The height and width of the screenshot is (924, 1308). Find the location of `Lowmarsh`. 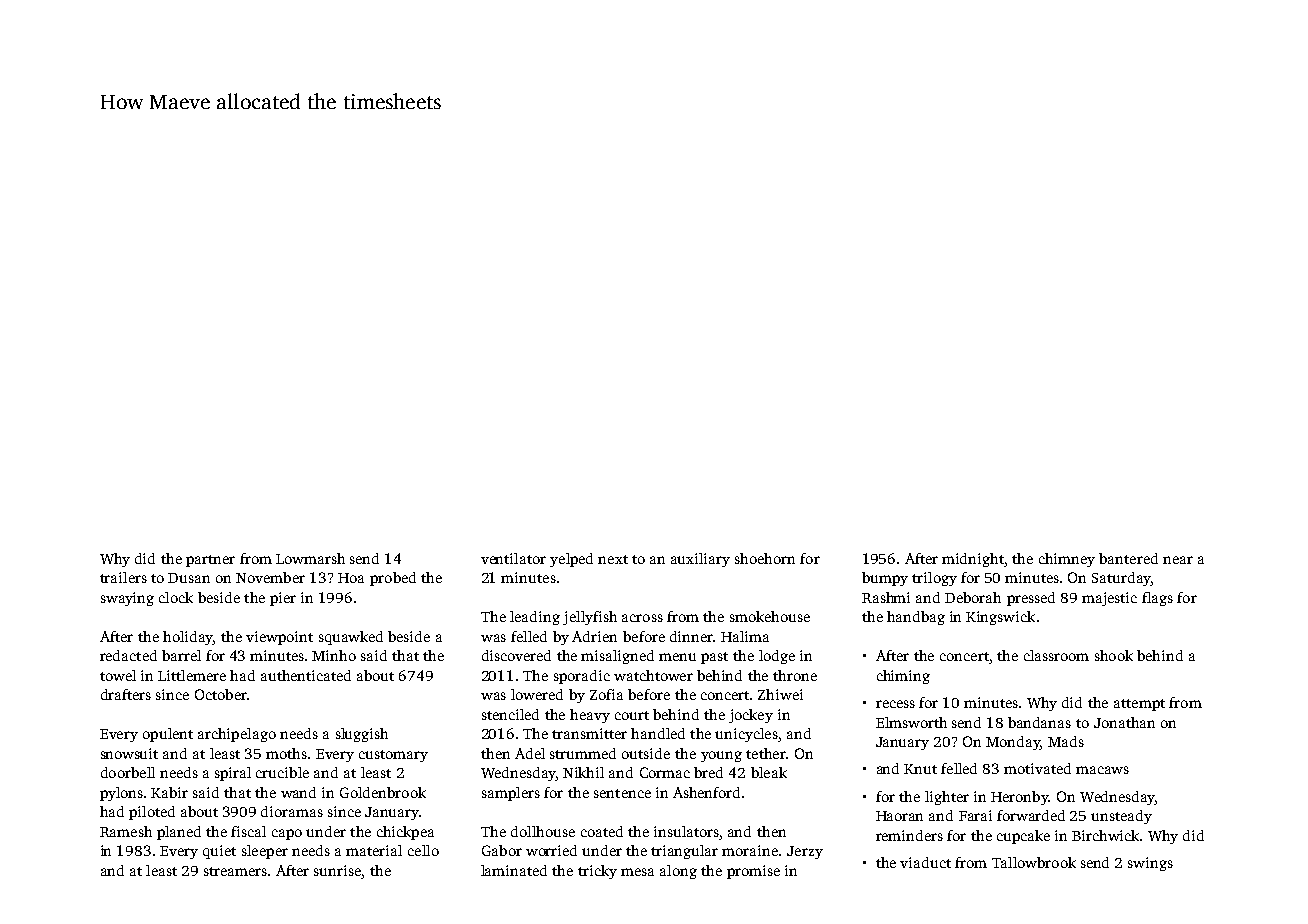

Lowmarsh is located at coordinates (310, 558).
